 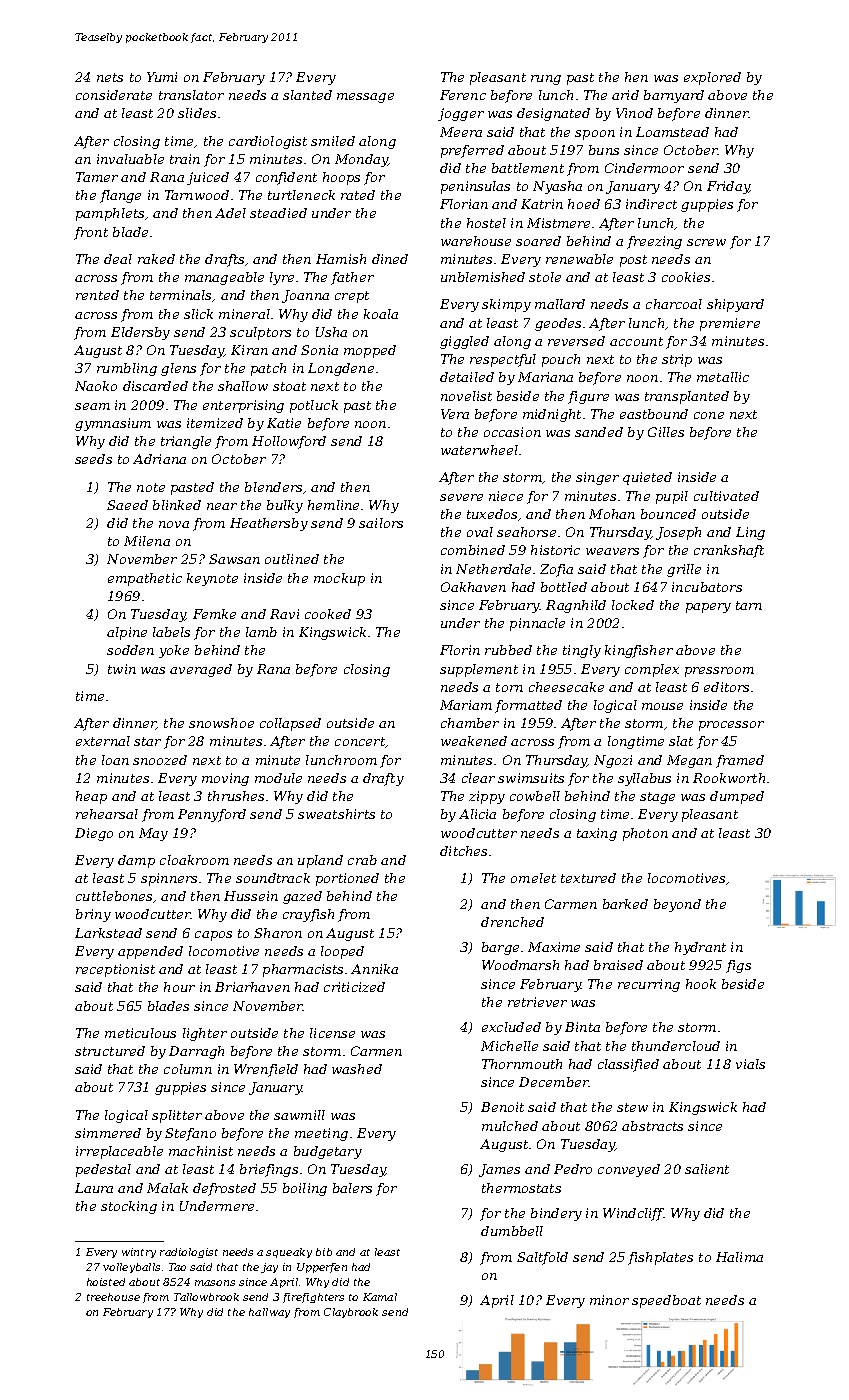 What do you see at coordinates (666, 1301) in the page?
I see `speedboat` at bounding box center [666, 1301].
